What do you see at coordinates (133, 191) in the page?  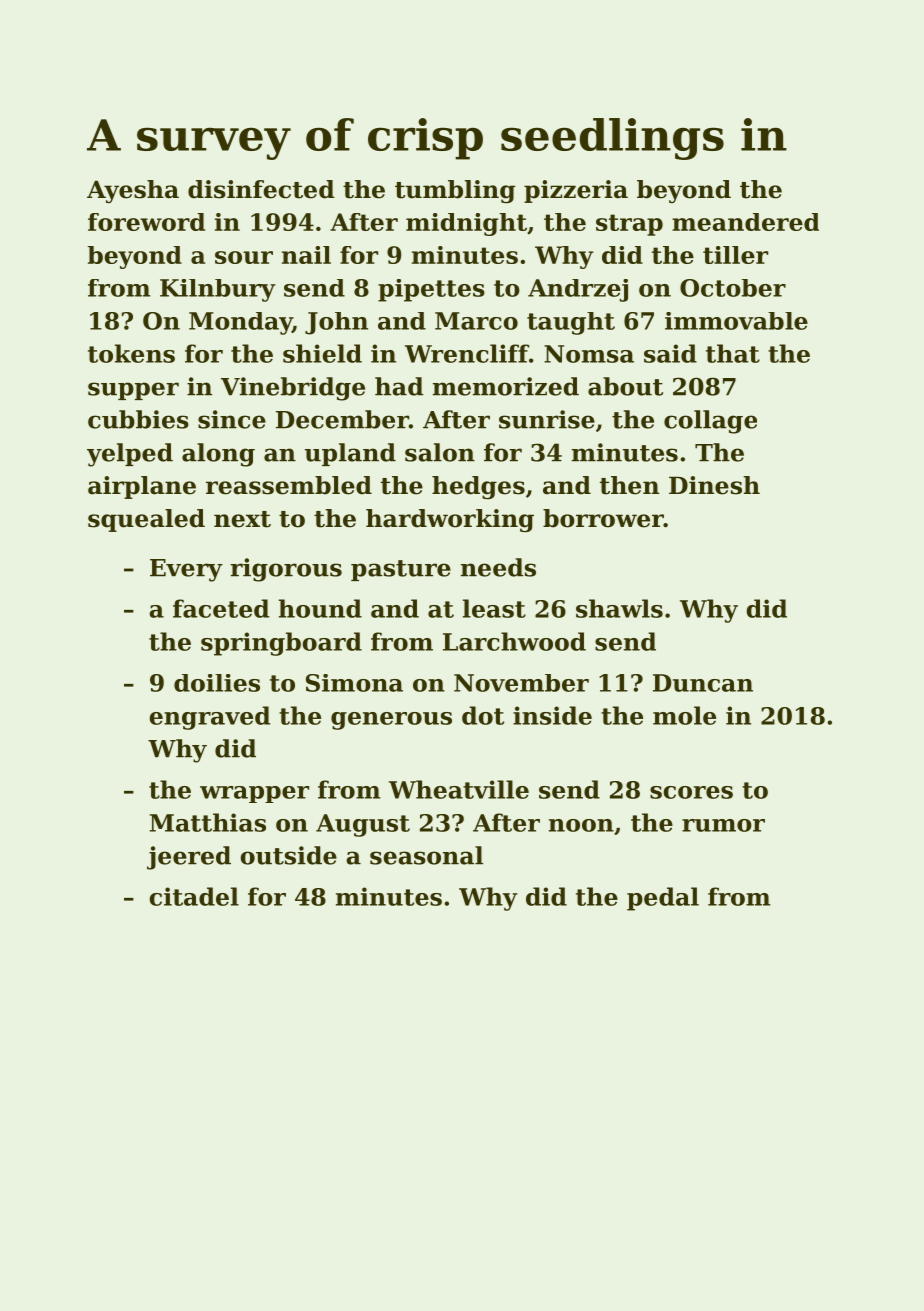 I see `Ayesha` at bounding box center [133, 191].
